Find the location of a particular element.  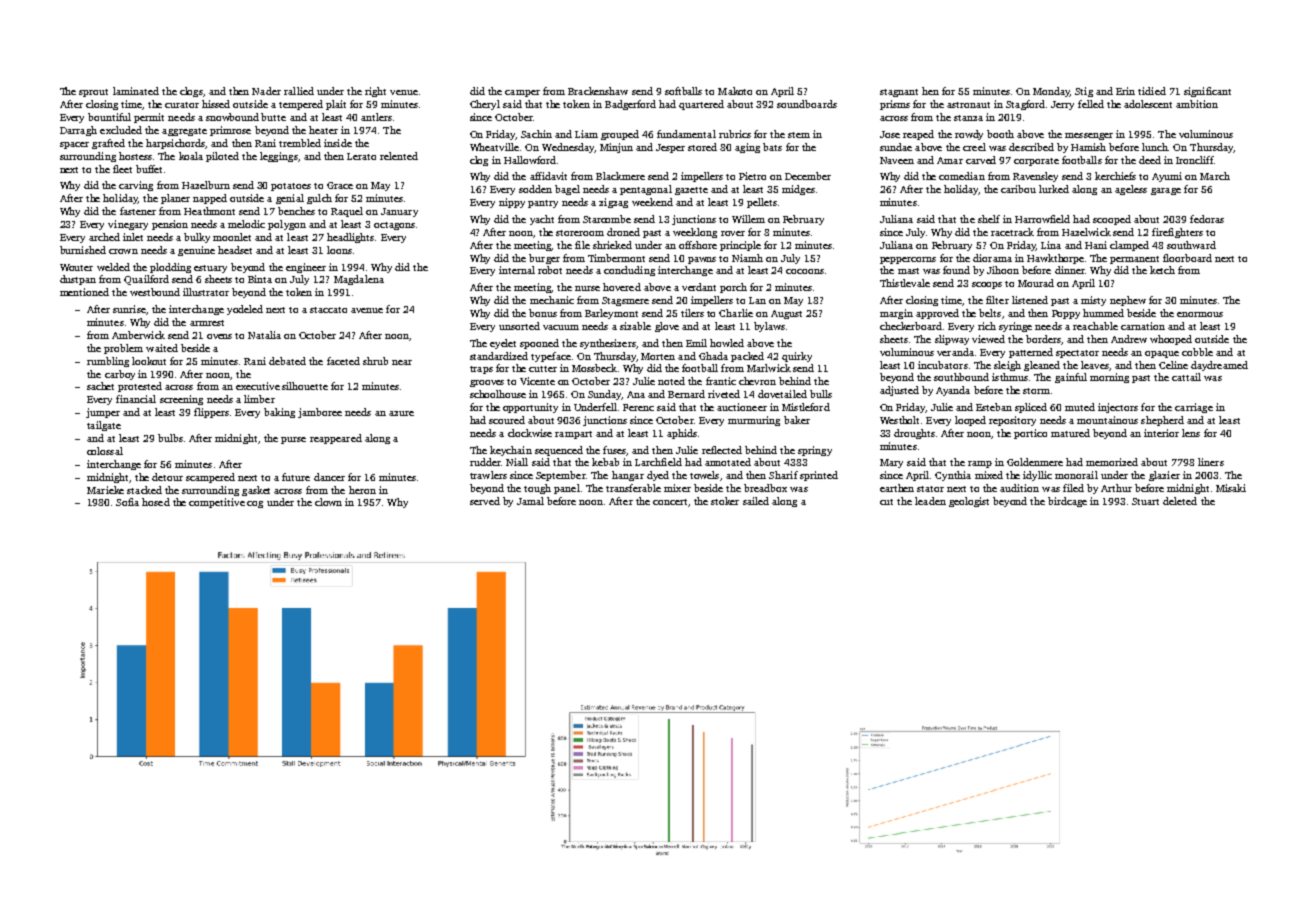

Sofia is located at coordinates (127, 502).
